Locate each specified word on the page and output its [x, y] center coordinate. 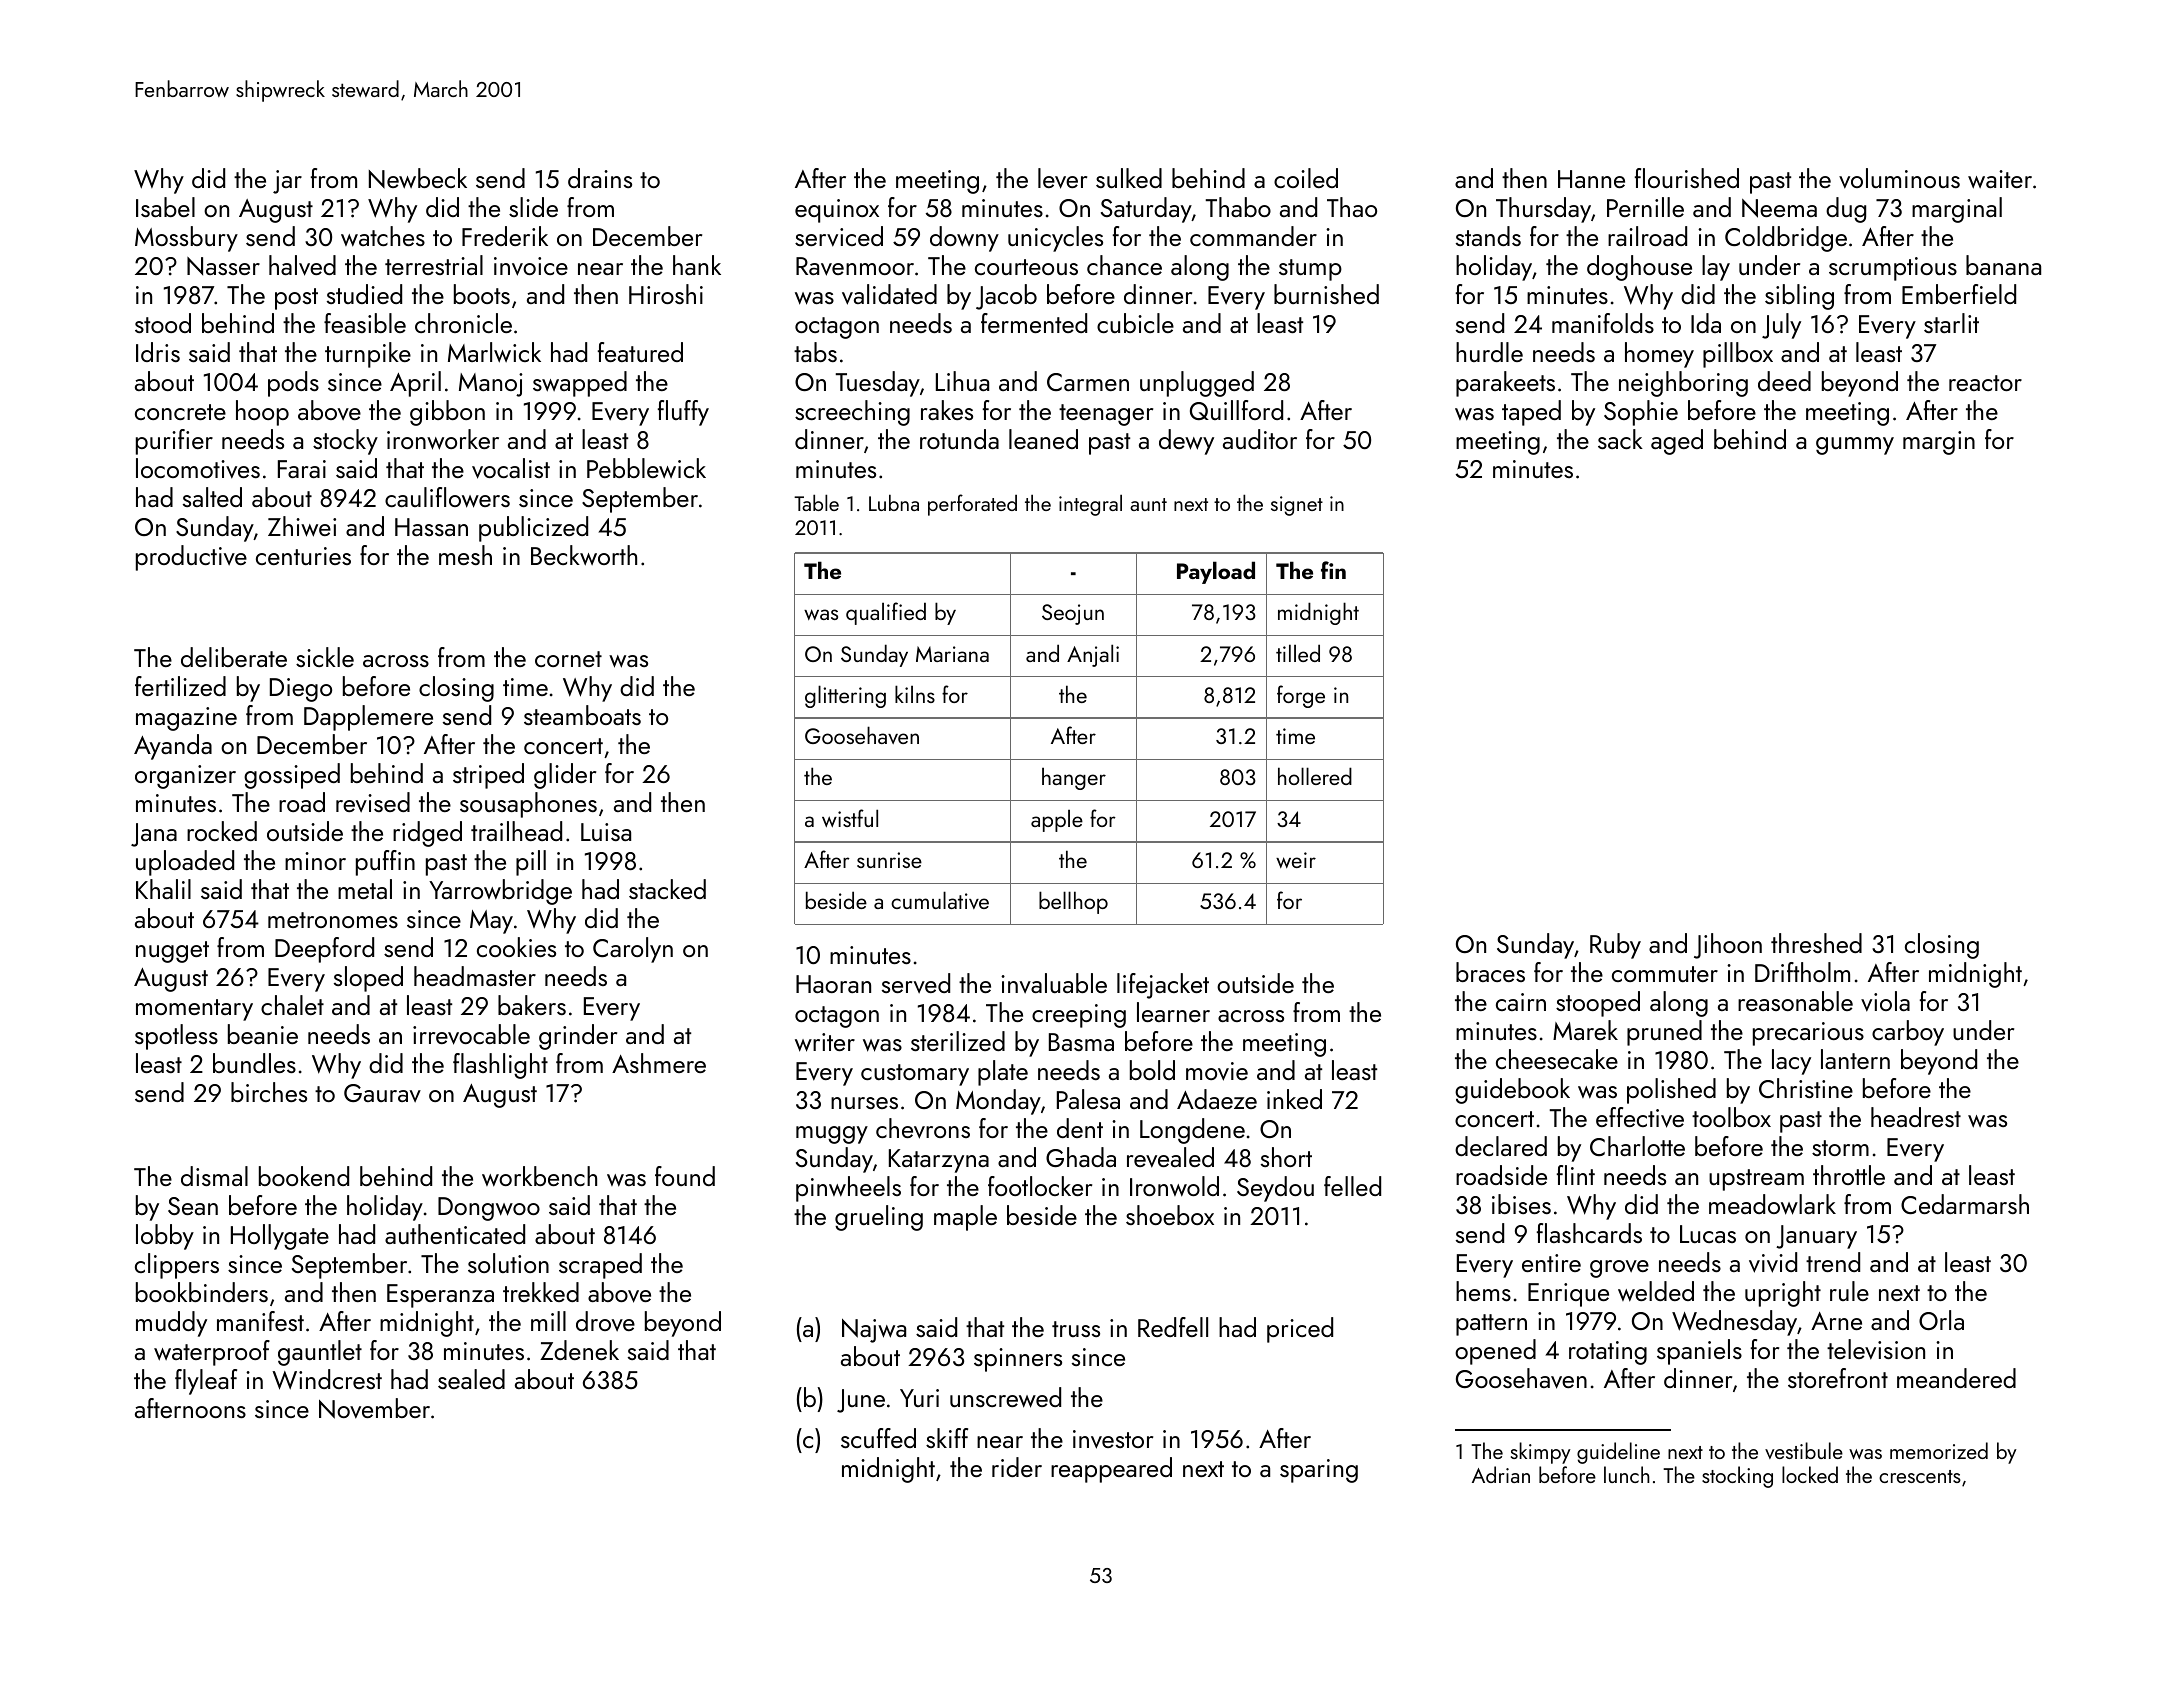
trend [1833, 1262]
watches [383, 236]
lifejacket [1163, 986]
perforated [972, 505]
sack [1620, 439]
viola [1885, 1001]
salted [212, 497]
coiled [1306, 178]
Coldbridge [1786, 239]
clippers [177, 1266]
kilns [915, 694]
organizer [185, 777]
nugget [172, 952]
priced [1300, 1330]
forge [1301, 696]
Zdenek [579, 1350]
